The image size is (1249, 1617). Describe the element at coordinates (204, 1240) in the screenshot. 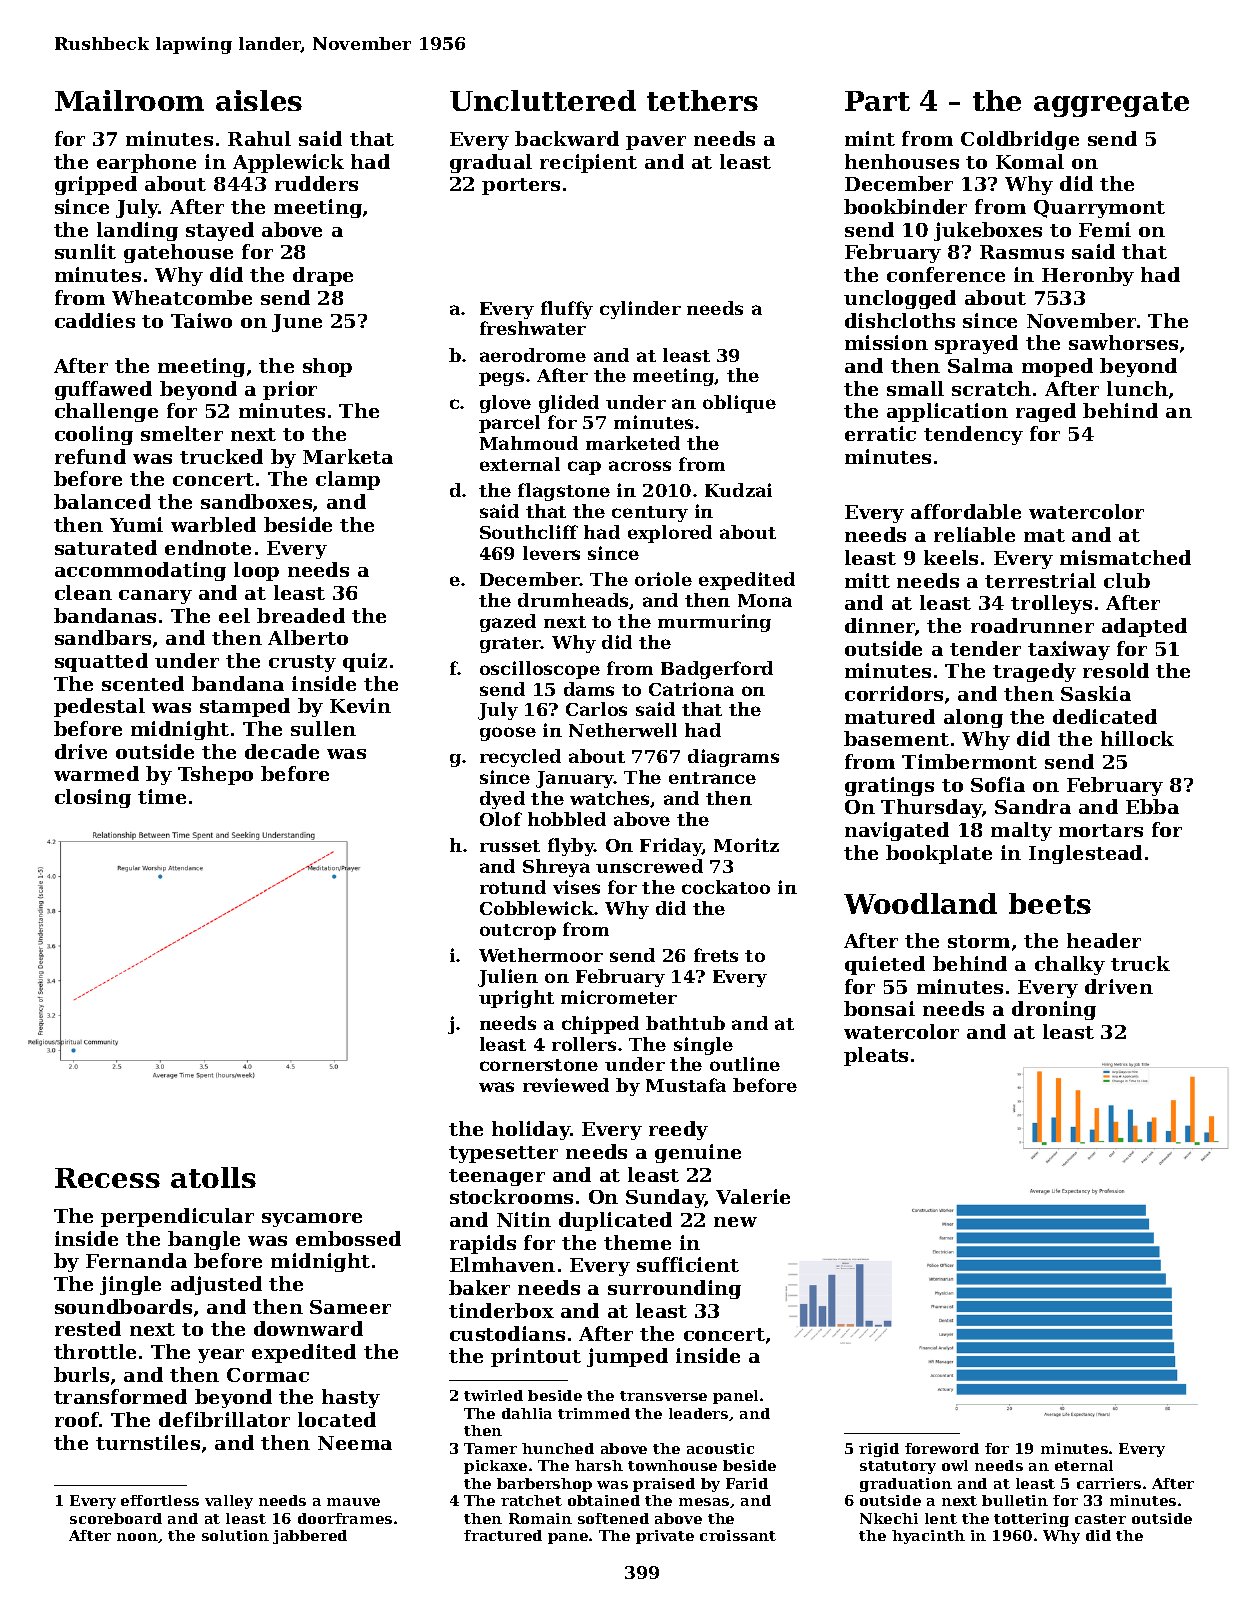

I see `bangle` at that location.
